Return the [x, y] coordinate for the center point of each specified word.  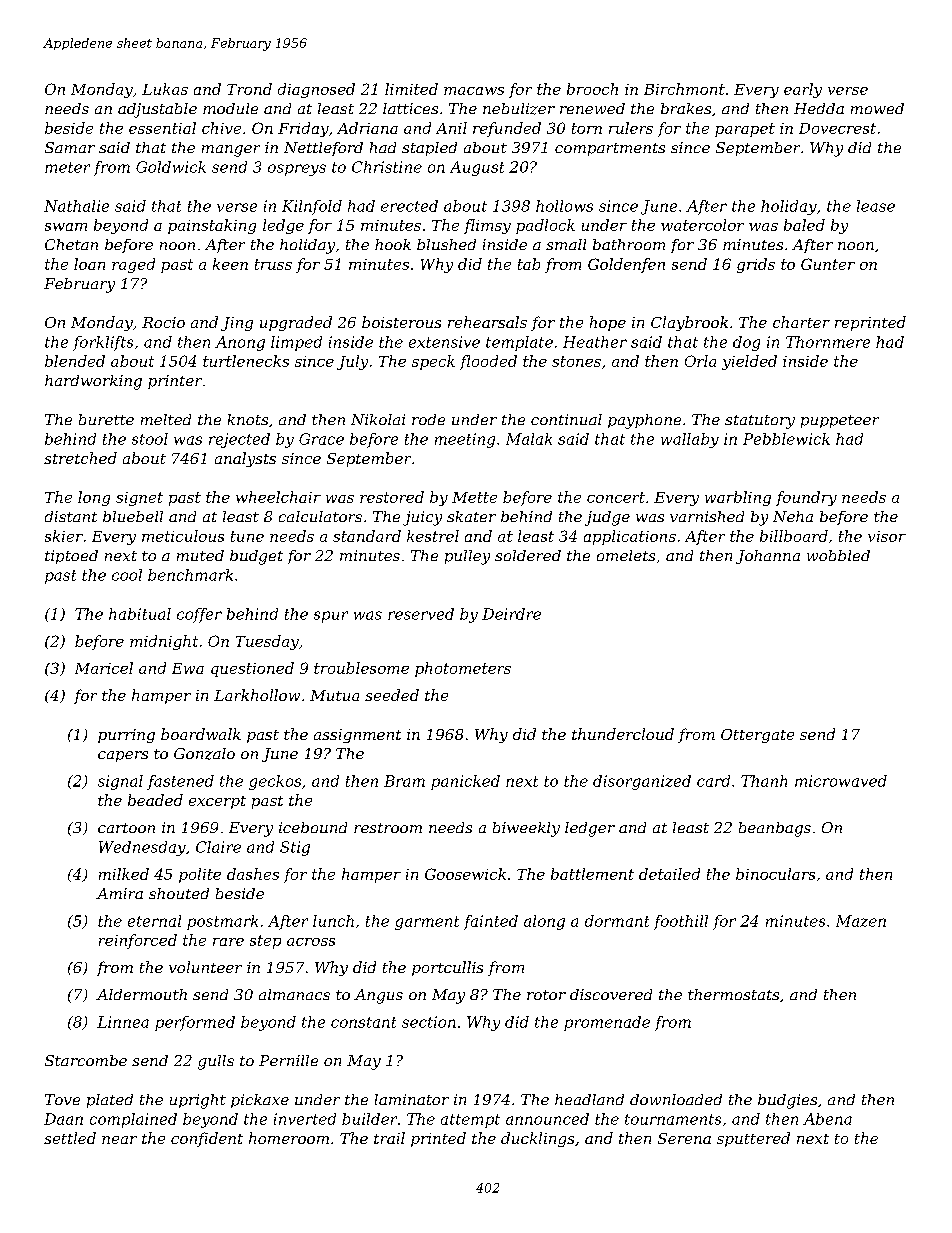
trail [389, 1138]
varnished [707, 516]
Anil [451, 128]
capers [123, 756]
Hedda [819, 108]
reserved [421, 614]
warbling [738, 498]
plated [110, 1101]
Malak [529, 439]
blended [75, 361]
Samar [70, 147]
